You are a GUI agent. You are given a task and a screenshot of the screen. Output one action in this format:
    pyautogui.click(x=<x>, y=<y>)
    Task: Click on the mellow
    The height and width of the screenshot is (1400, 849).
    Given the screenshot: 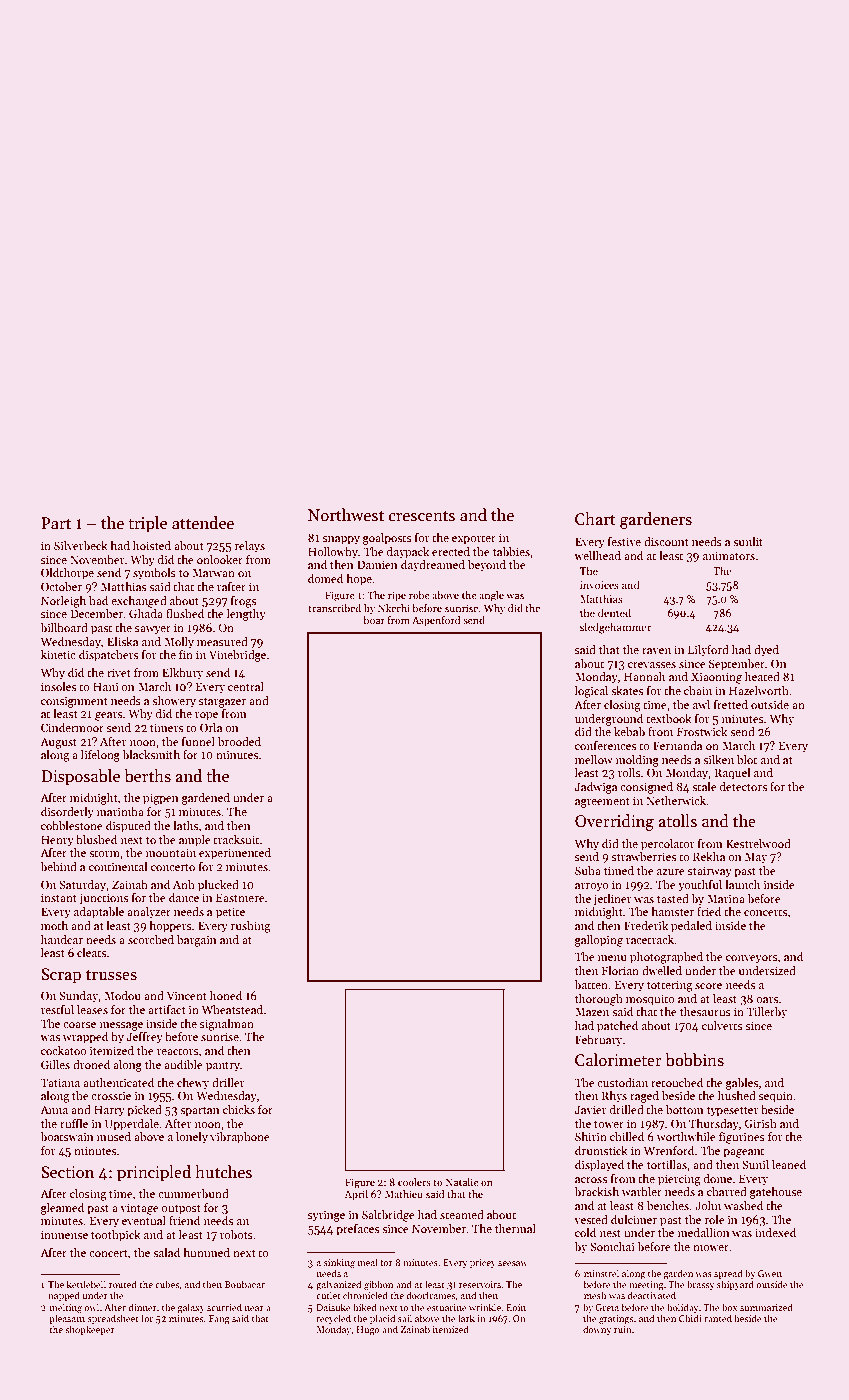 What is the action you would take?
    pyautogui.click(x=594, y=759)
